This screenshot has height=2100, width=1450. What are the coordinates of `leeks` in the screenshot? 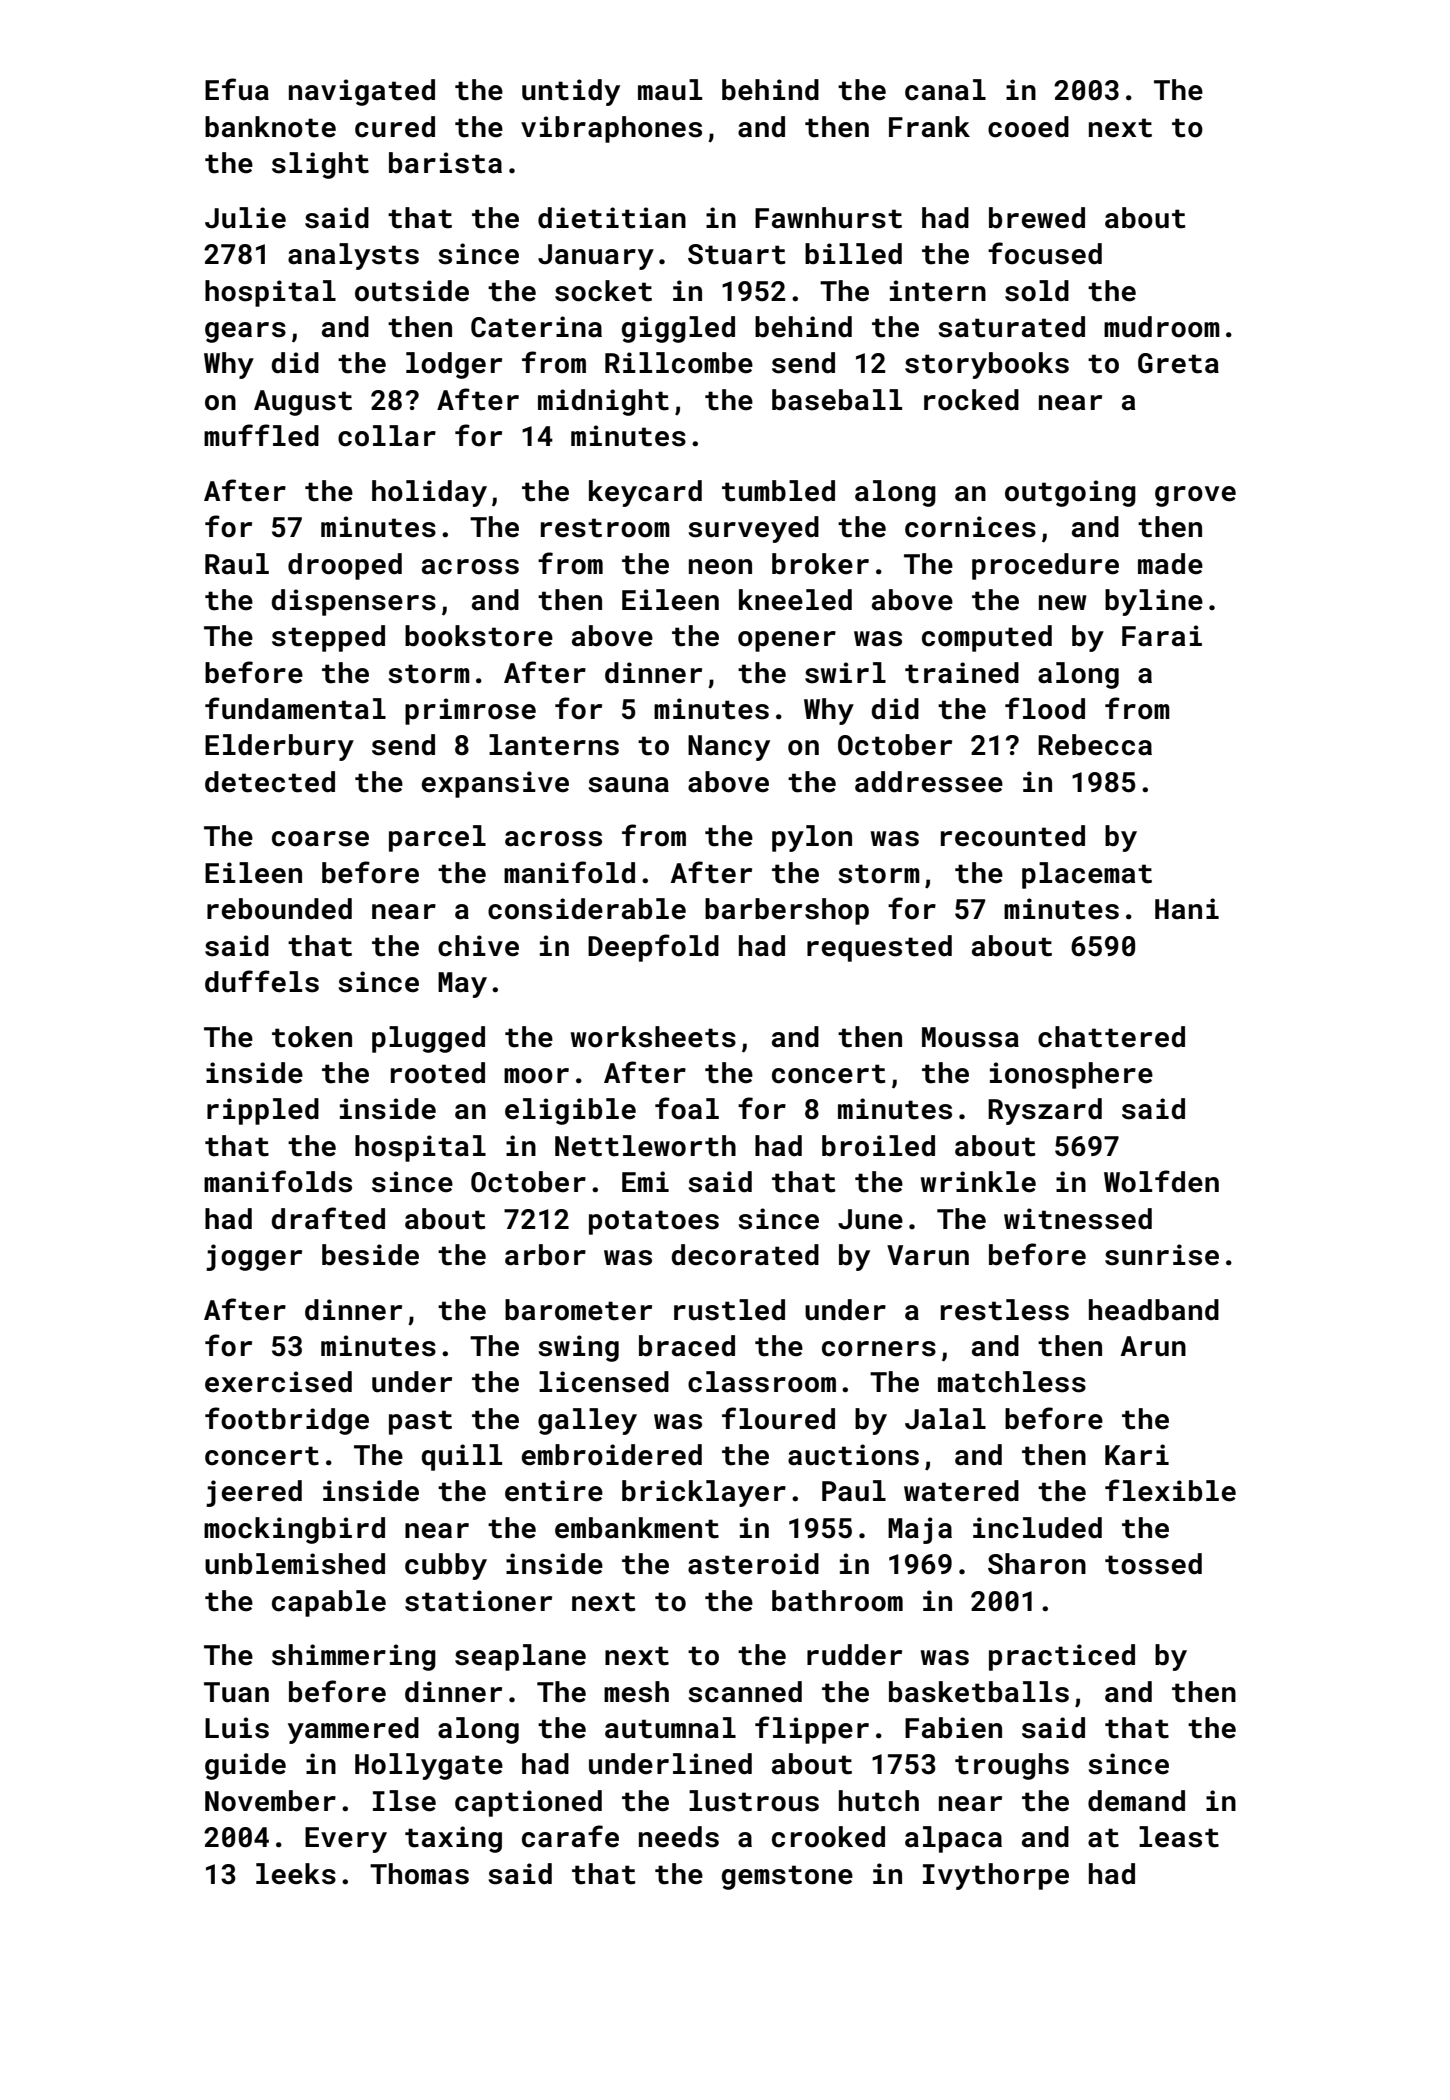 It's located at (296, 1874).
